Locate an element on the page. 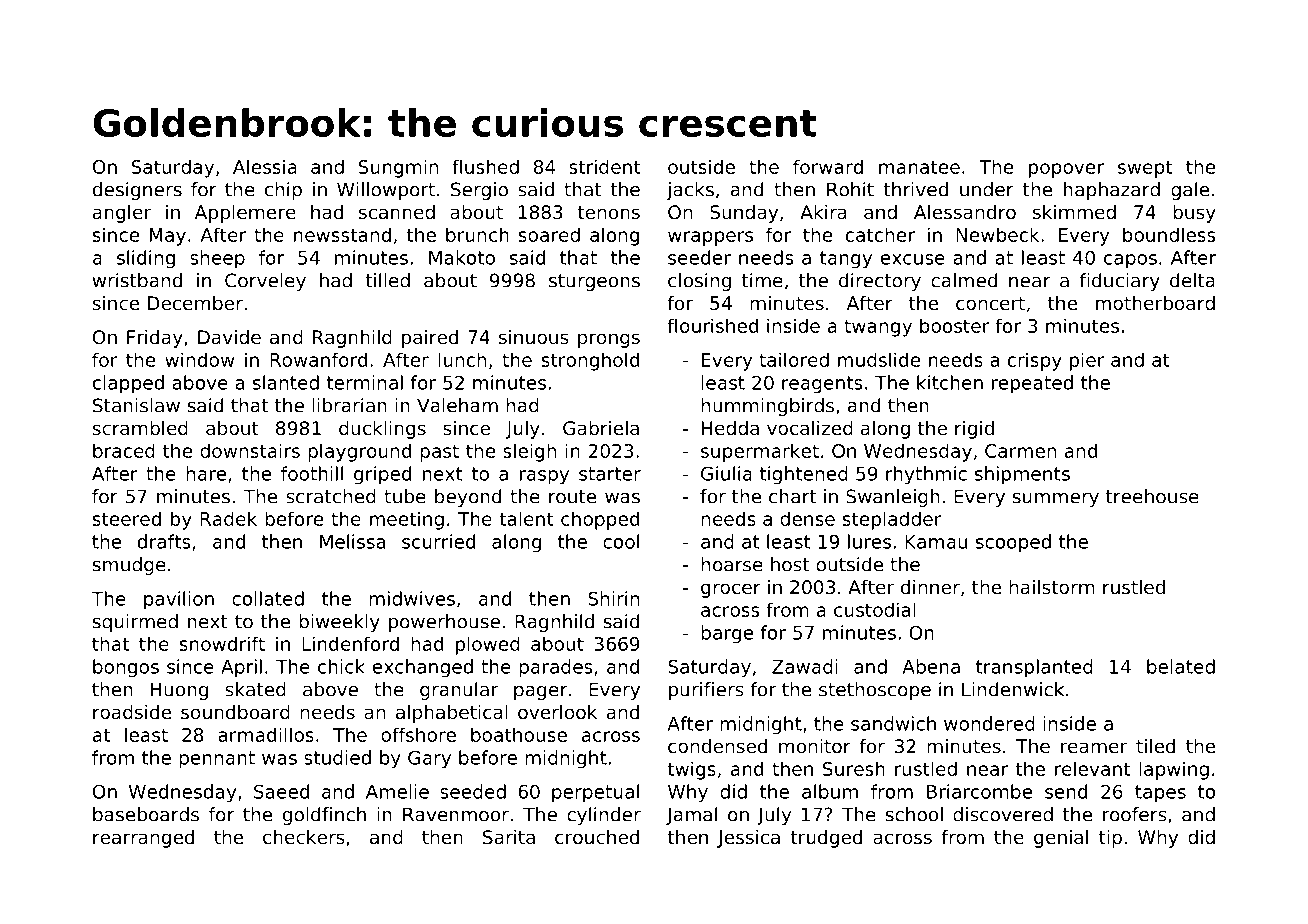 The width and height of the document is (1308, 924). Sarita is located at coordinates (509, 837).
